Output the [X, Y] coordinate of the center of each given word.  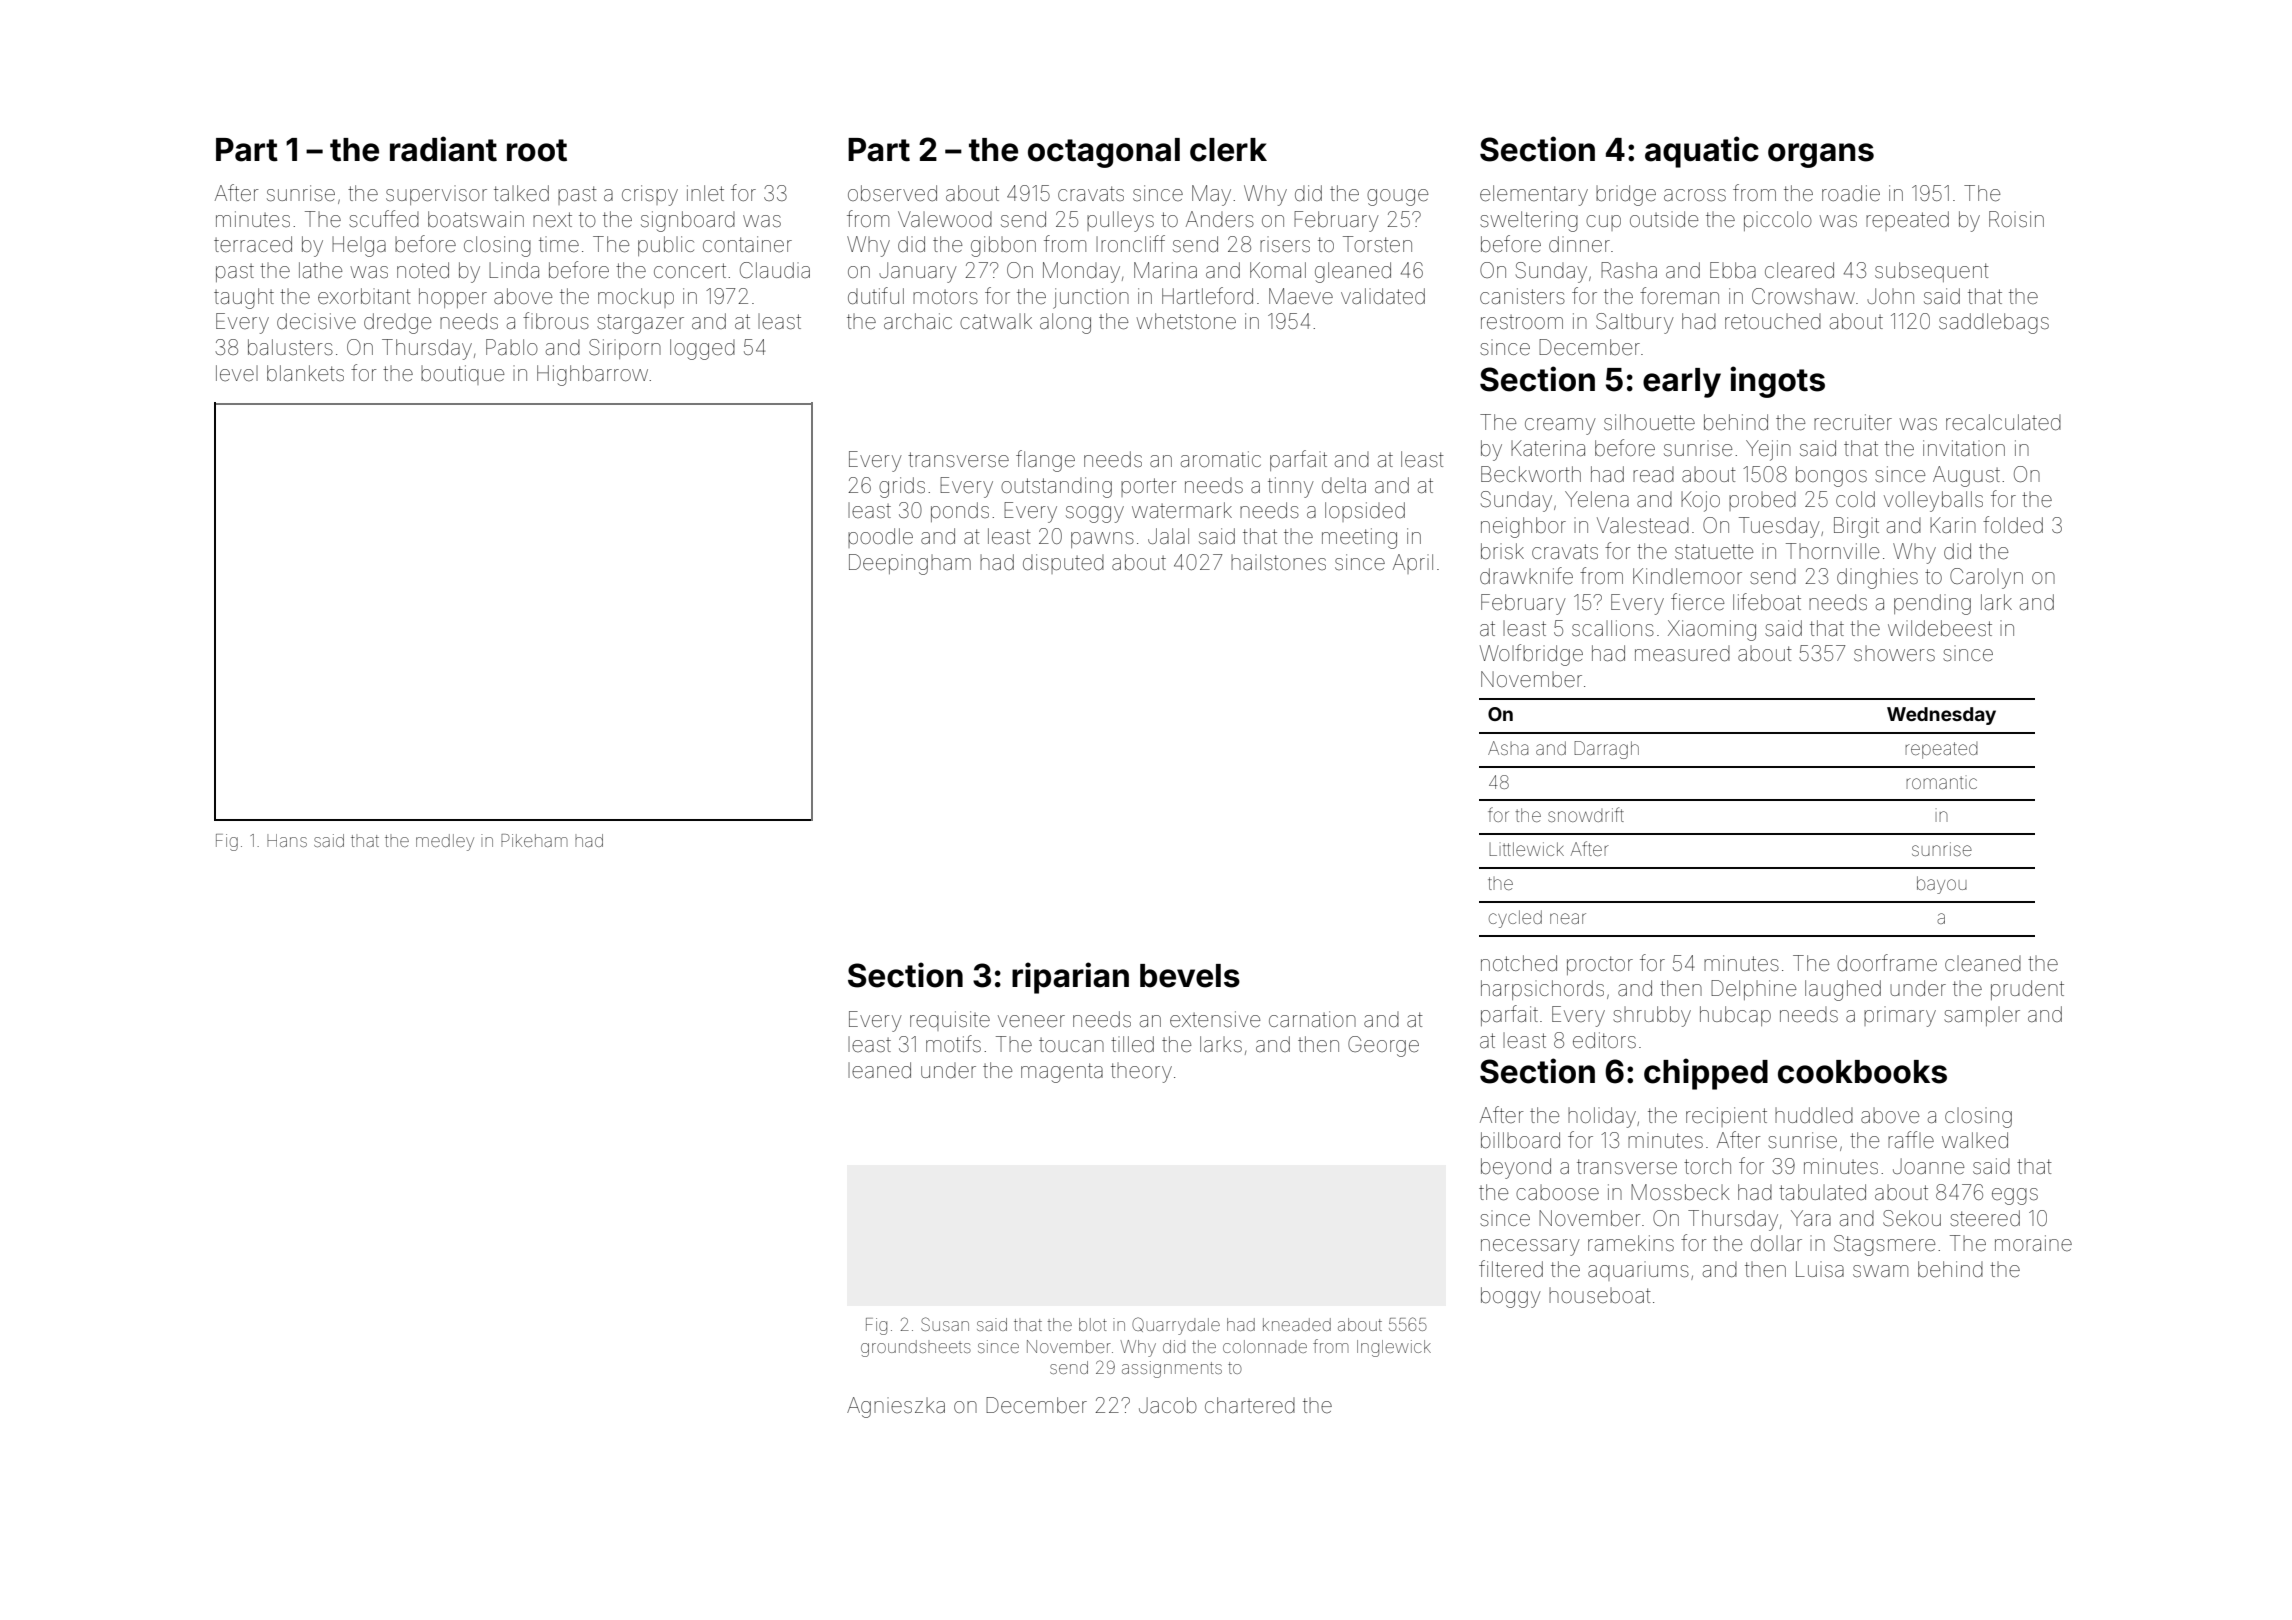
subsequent [1932, 272]
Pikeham [534, 840]
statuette [1714, 552]
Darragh [1606, 750]
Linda [514, 270]
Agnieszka [896, 1407]
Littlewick [1526, 849]
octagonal [1104, 153]
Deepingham [910, 564]
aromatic [1221, 459]
